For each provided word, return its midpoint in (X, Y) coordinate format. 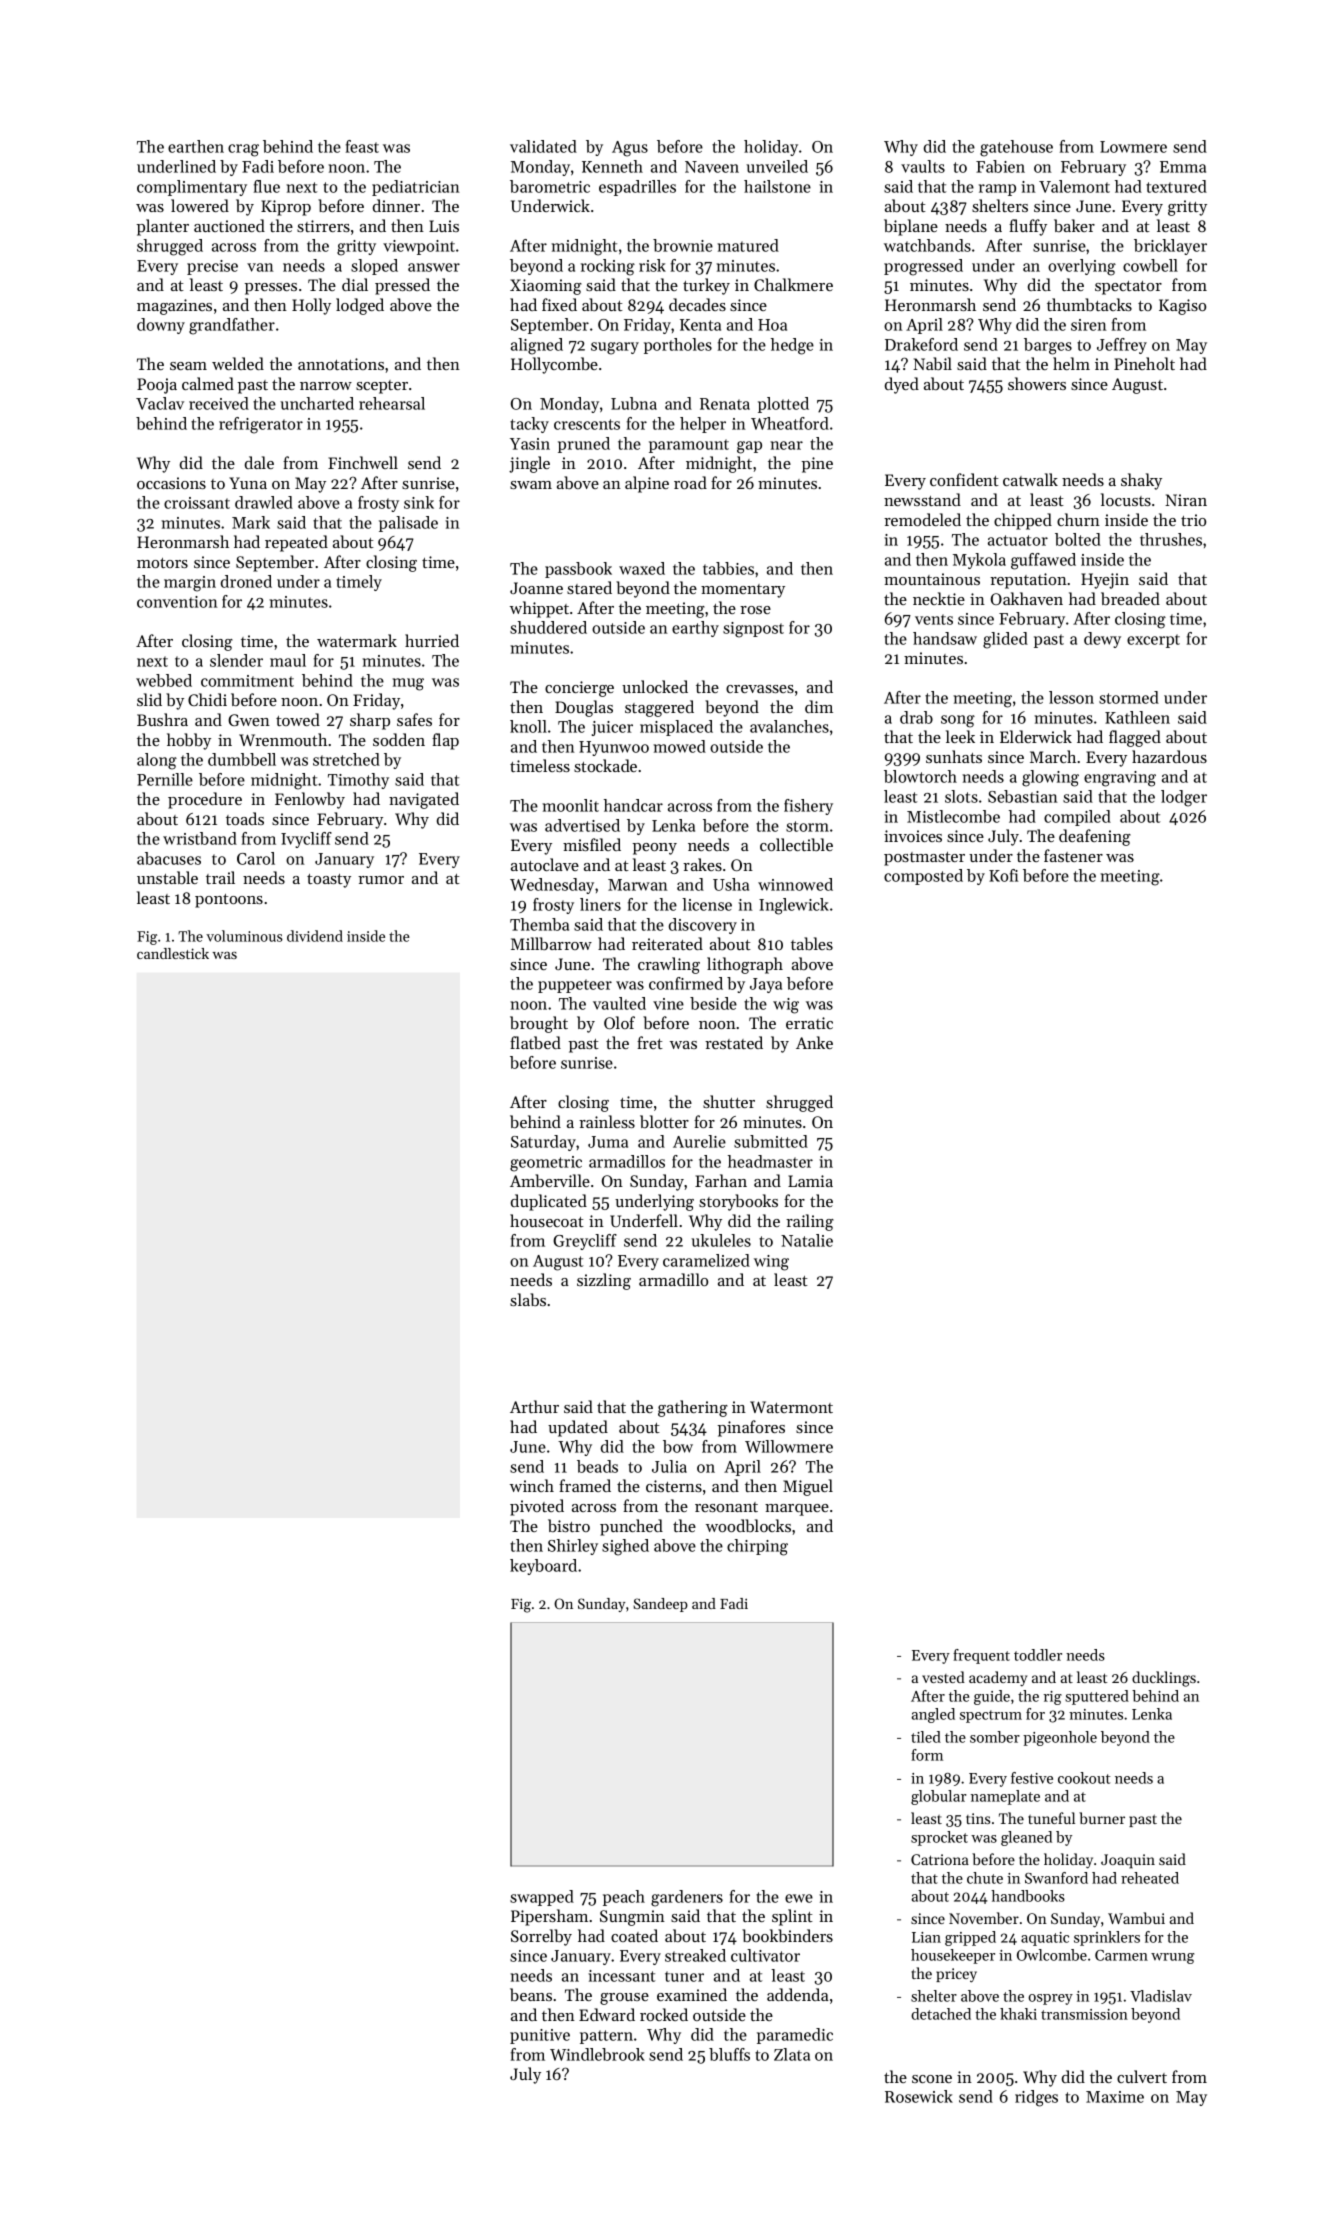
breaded (1130, 598)
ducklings (1164, 1679)
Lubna (634, 403)
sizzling (604, 1281)
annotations (341, 364)
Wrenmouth (283, 739)
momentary (743, 591)
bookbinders (787, 1935)
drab (916, 717)
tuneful (1051, 1818)
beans (531, 1994)
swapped (542, 1898)
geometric (546, 1164)
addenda (798, 1994)
